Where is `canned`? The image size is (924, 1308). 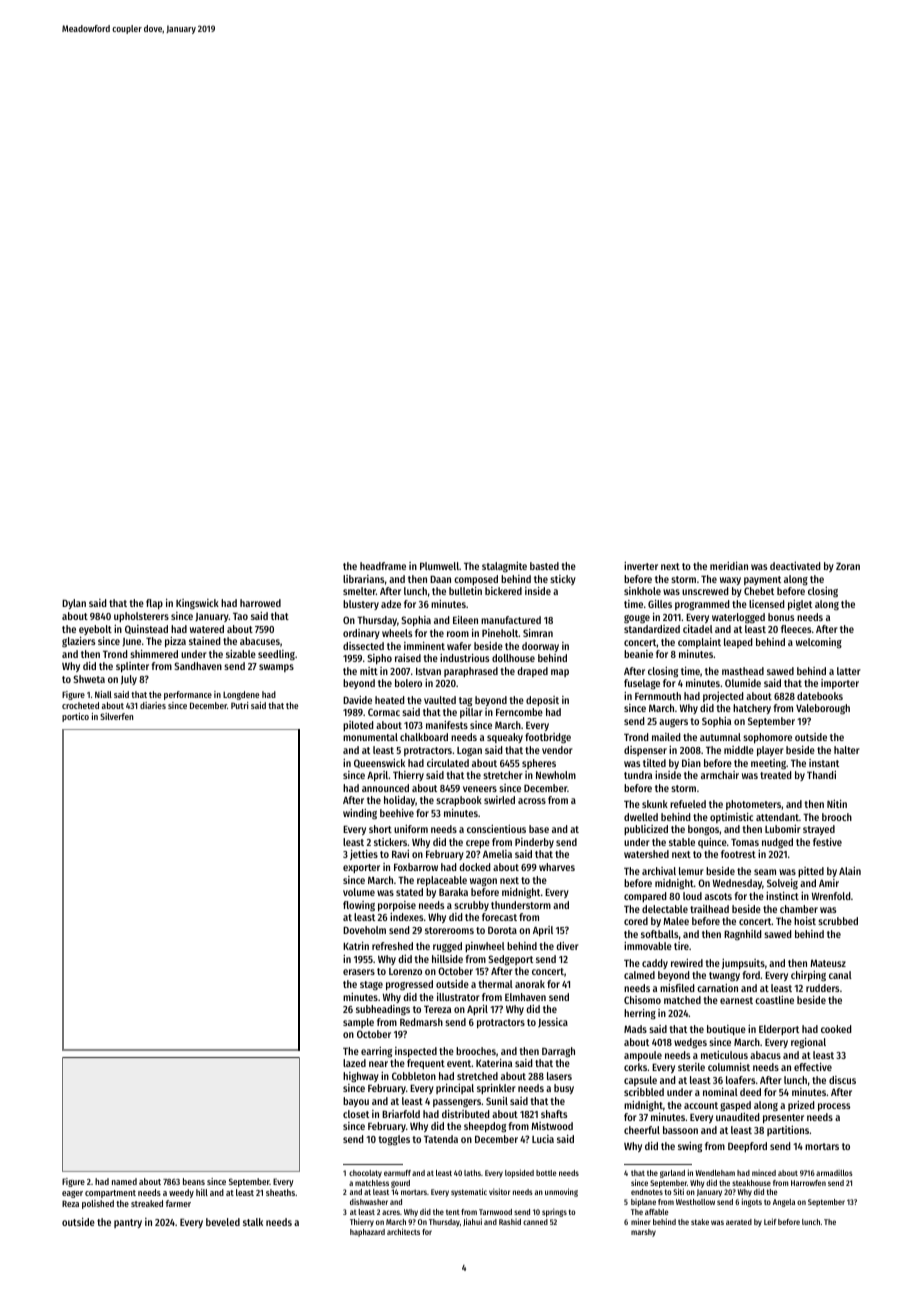 canned is located at coordinates (535, 1222).
